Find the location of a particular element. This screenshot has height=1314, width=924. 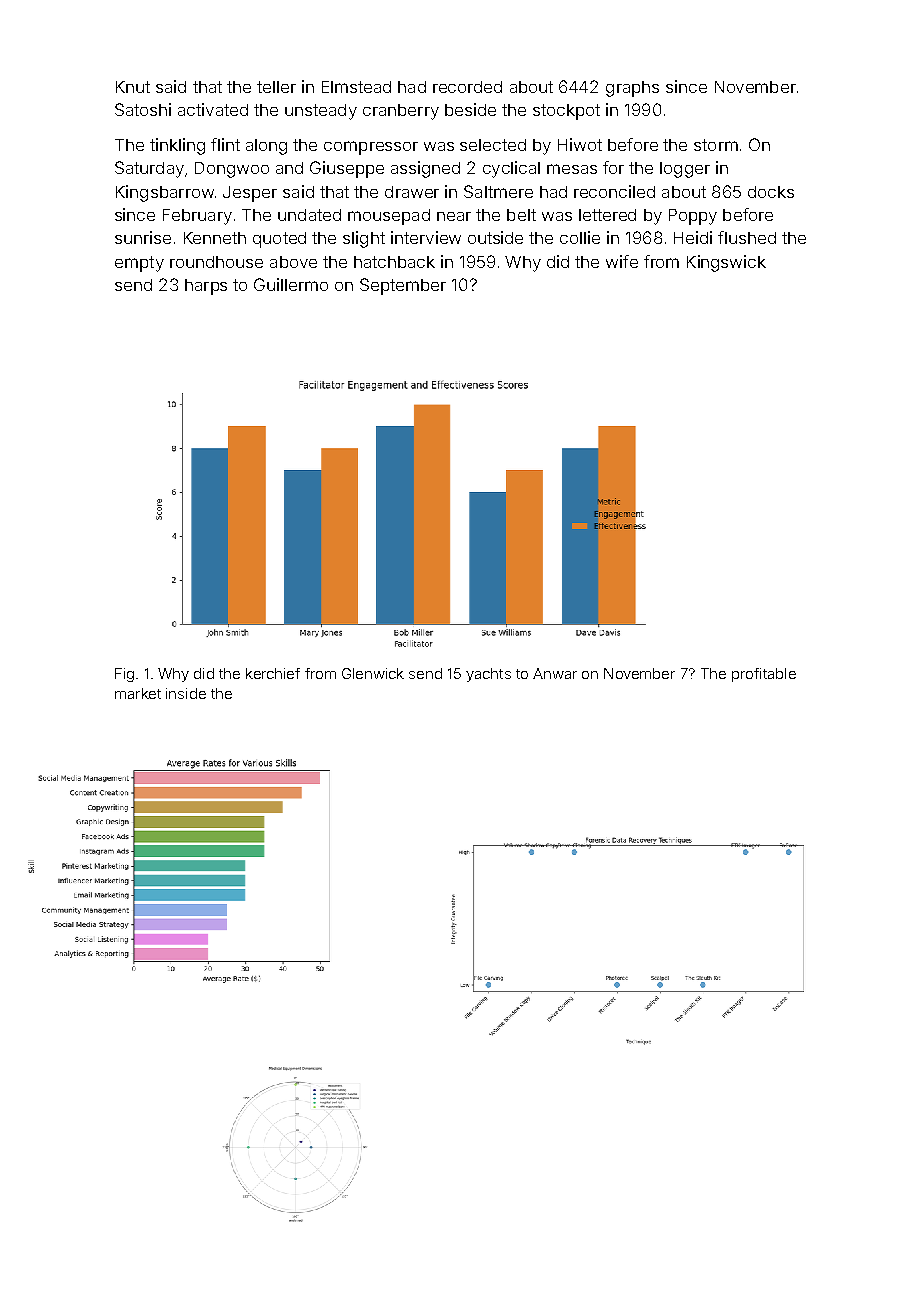

inside is located at coordinates (186, 693).
